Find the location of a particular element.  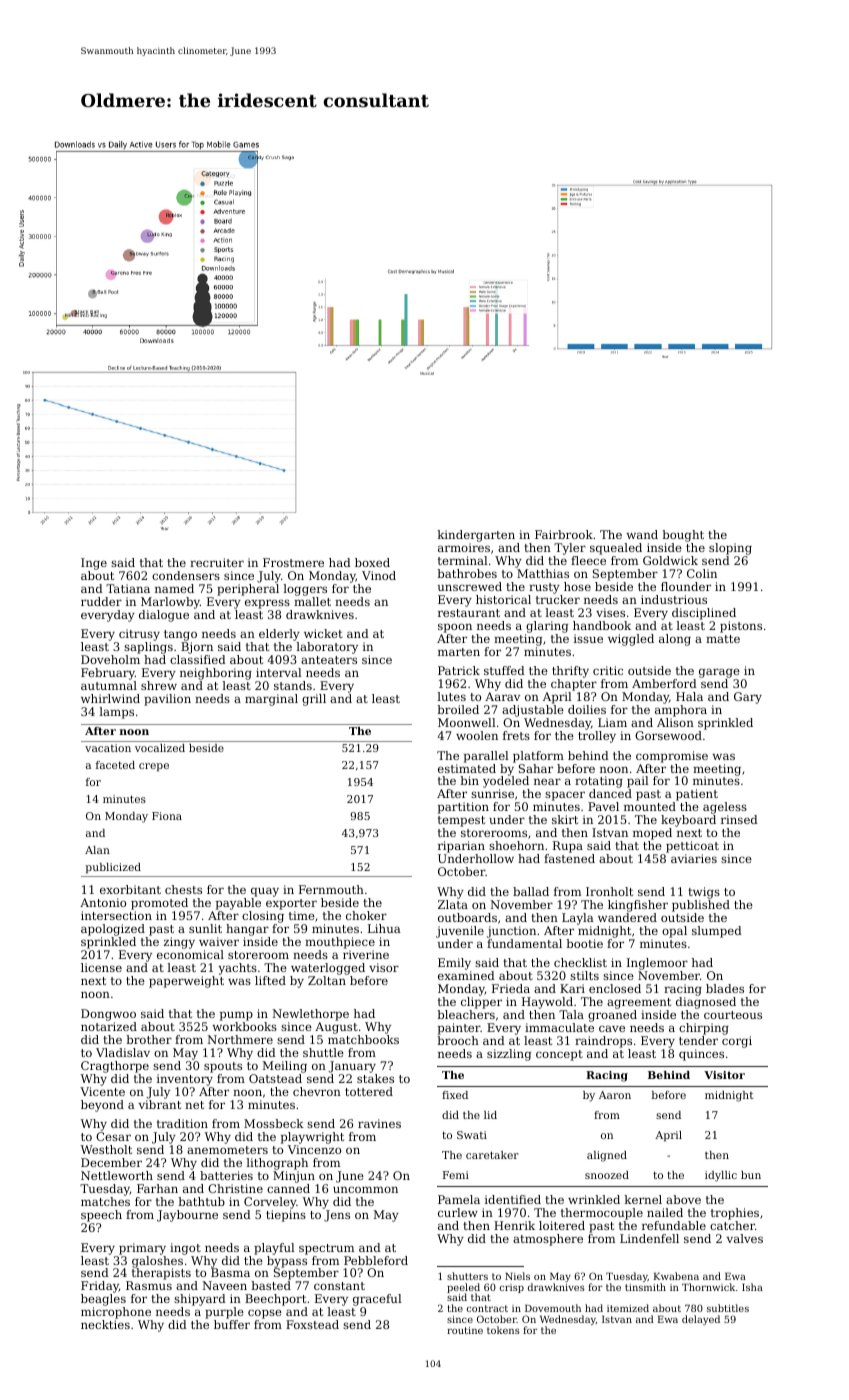

Fernmouth is located at coordinates (331, 889).
